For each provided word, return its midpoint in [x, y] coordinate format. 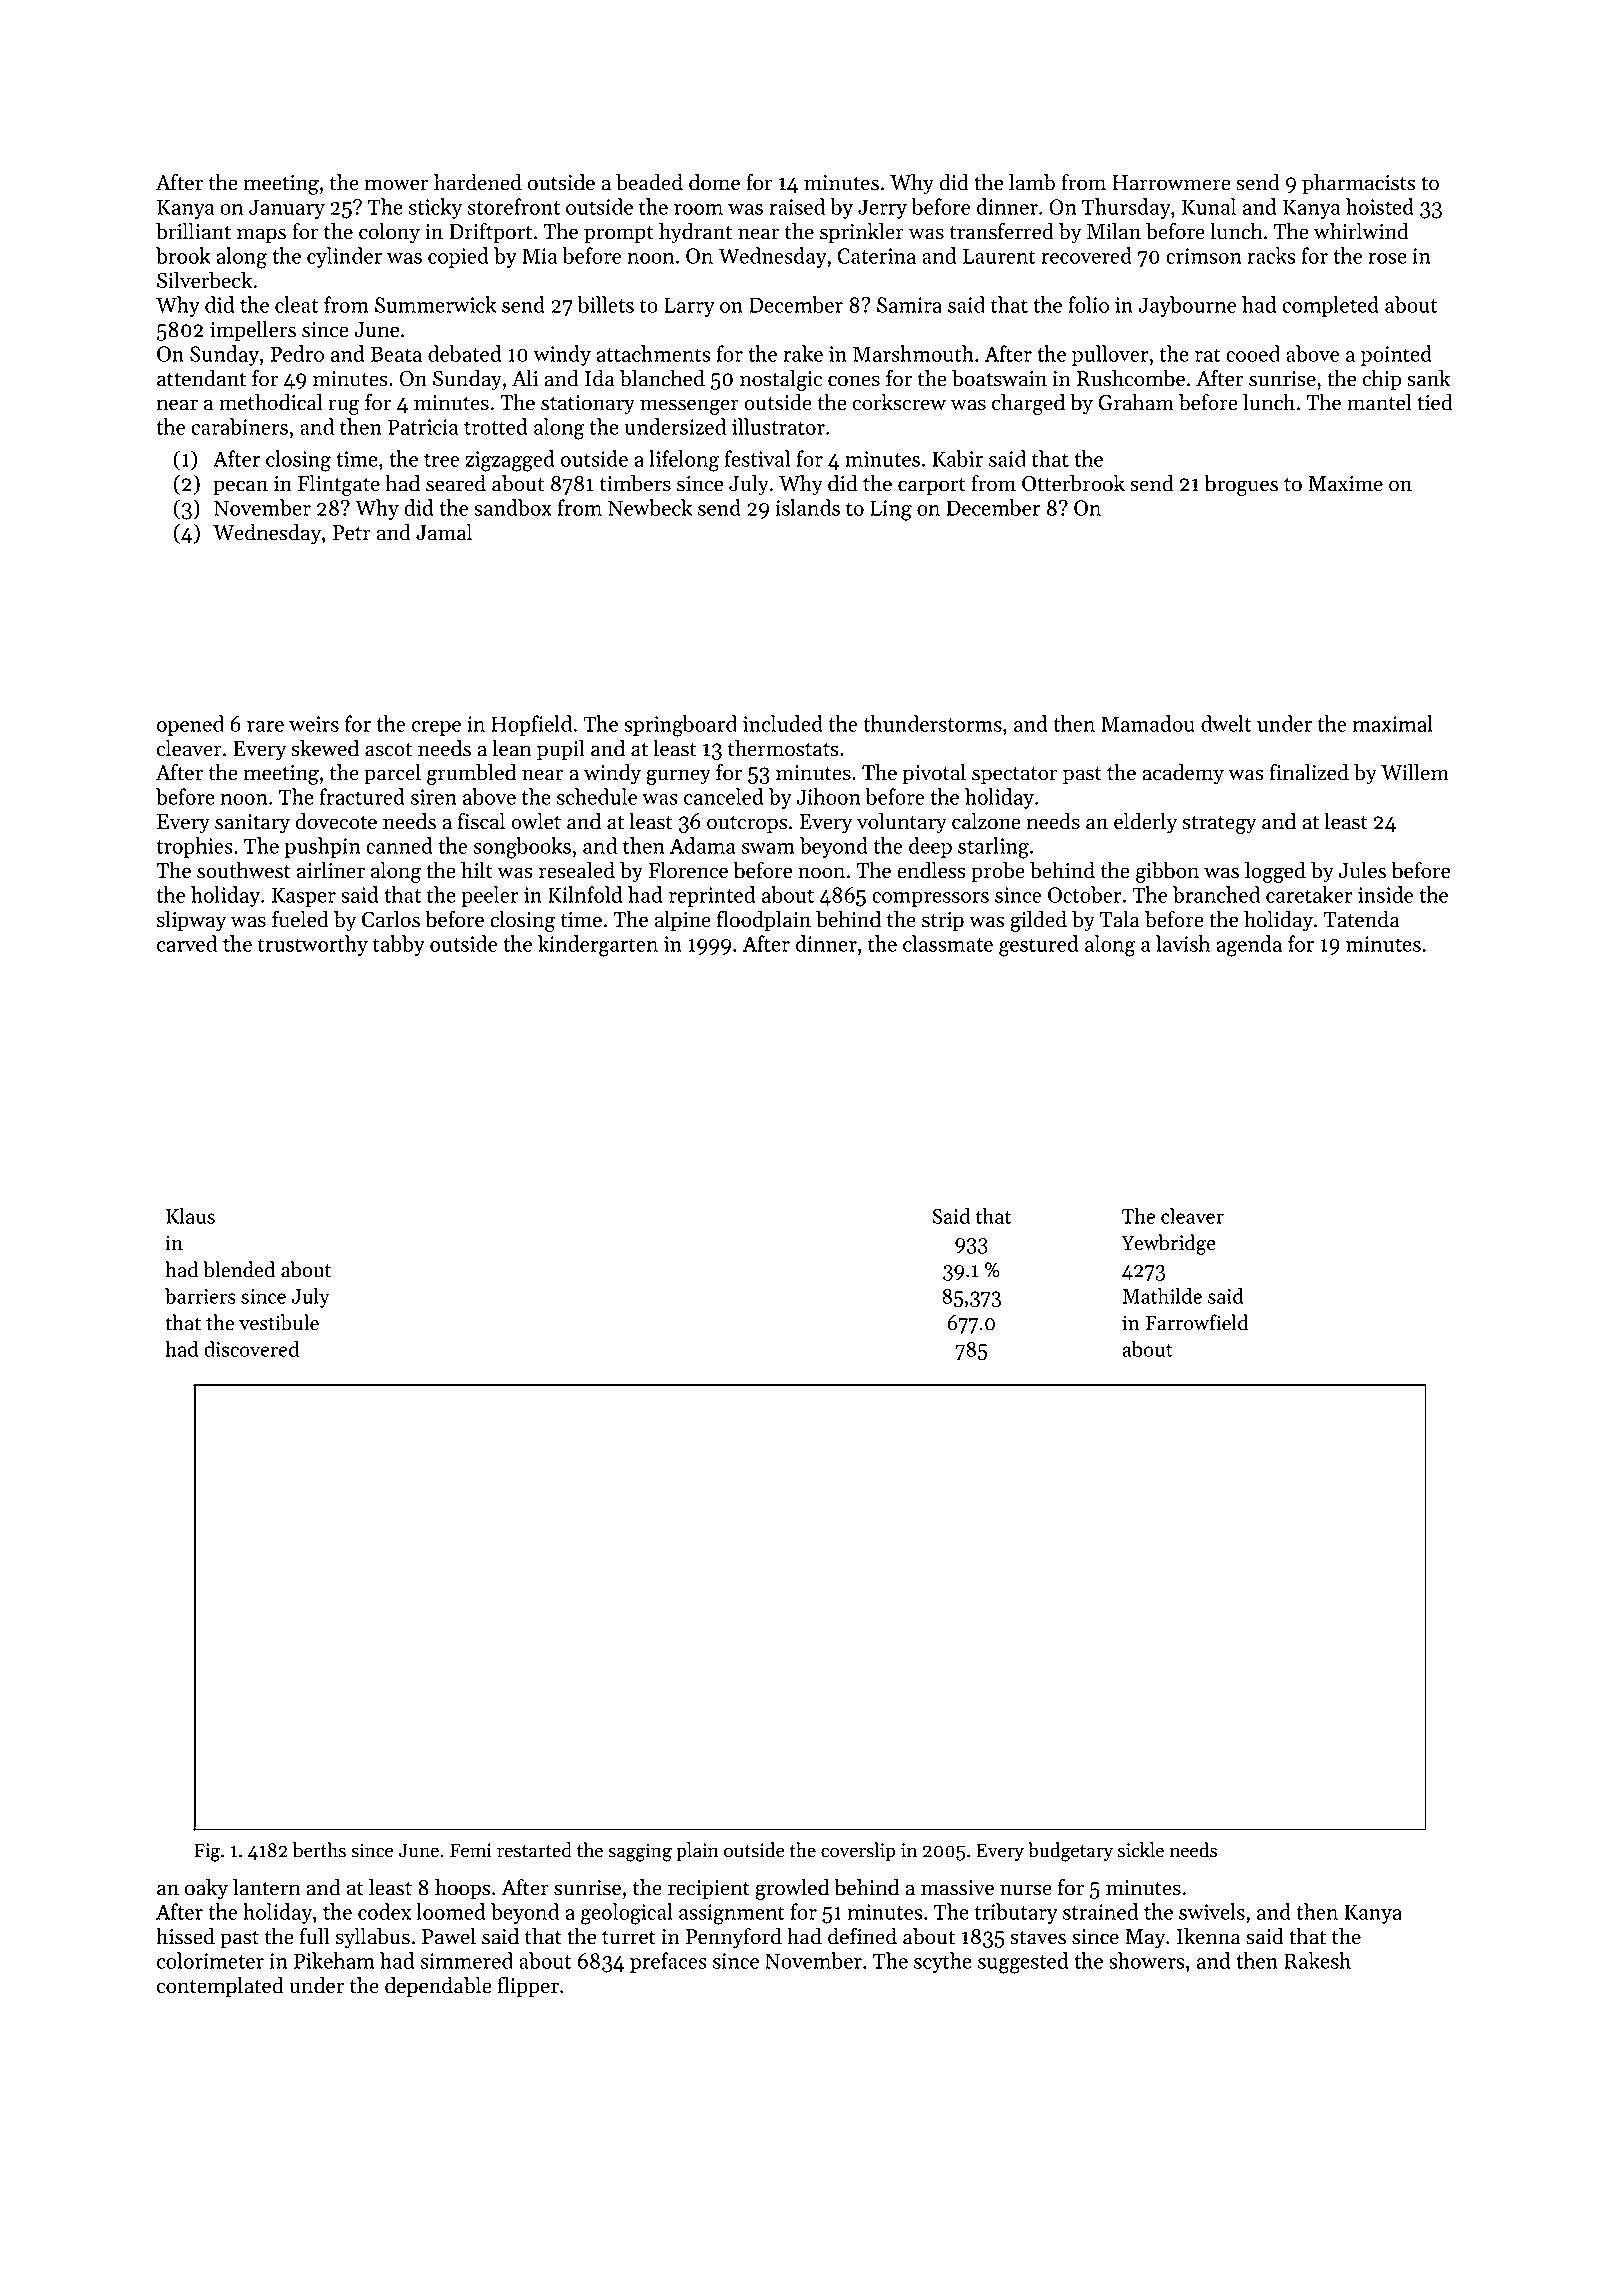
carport [932, 487]
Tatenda [1362, 919]
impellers [253, 331]
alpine [683, 921]
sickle [1141, 1850]
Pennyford [734, 1938]
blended [239, 1269]
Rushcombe [1131, 378]
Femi [471, 1850]
